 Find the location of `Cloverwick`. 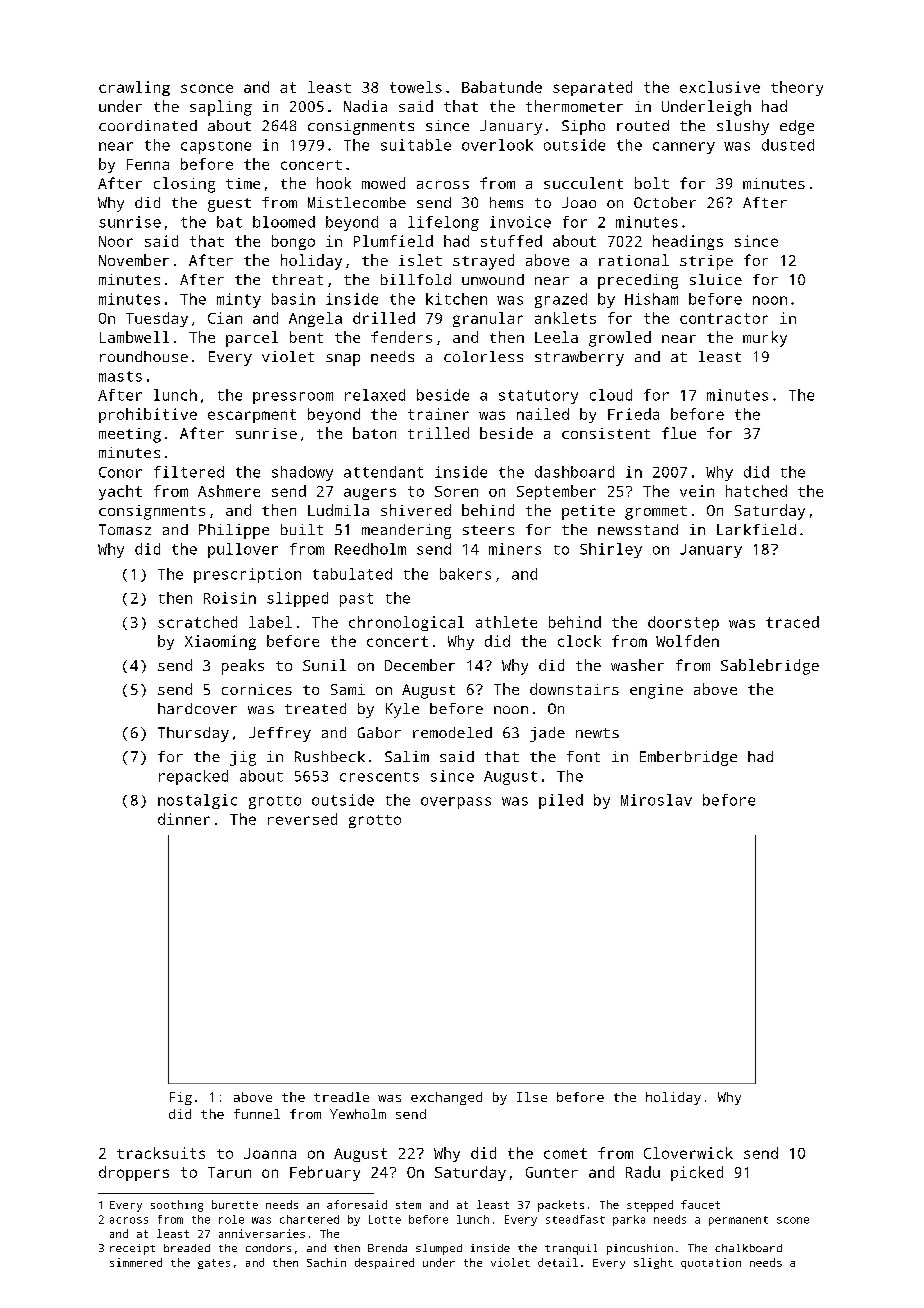

Cloverwick is located at coordinates (688, 1153).
